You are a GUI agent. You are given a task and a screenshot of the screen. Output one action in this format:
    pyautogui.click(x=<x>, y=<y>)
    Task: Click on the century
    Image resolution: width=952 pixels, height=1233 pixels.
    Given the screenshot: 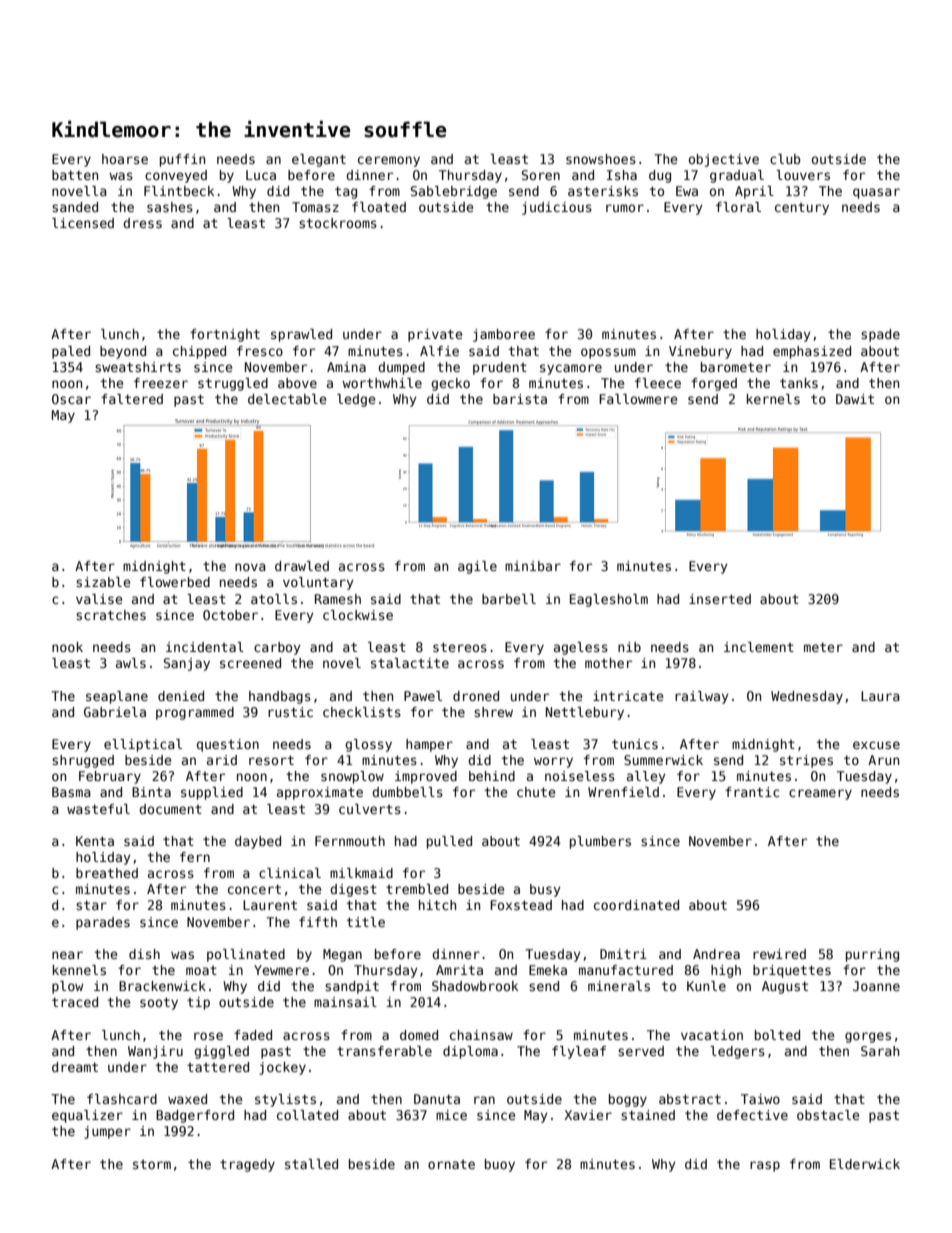 What is the action you would take?
    pyautogui.click(x=802, y=209)
